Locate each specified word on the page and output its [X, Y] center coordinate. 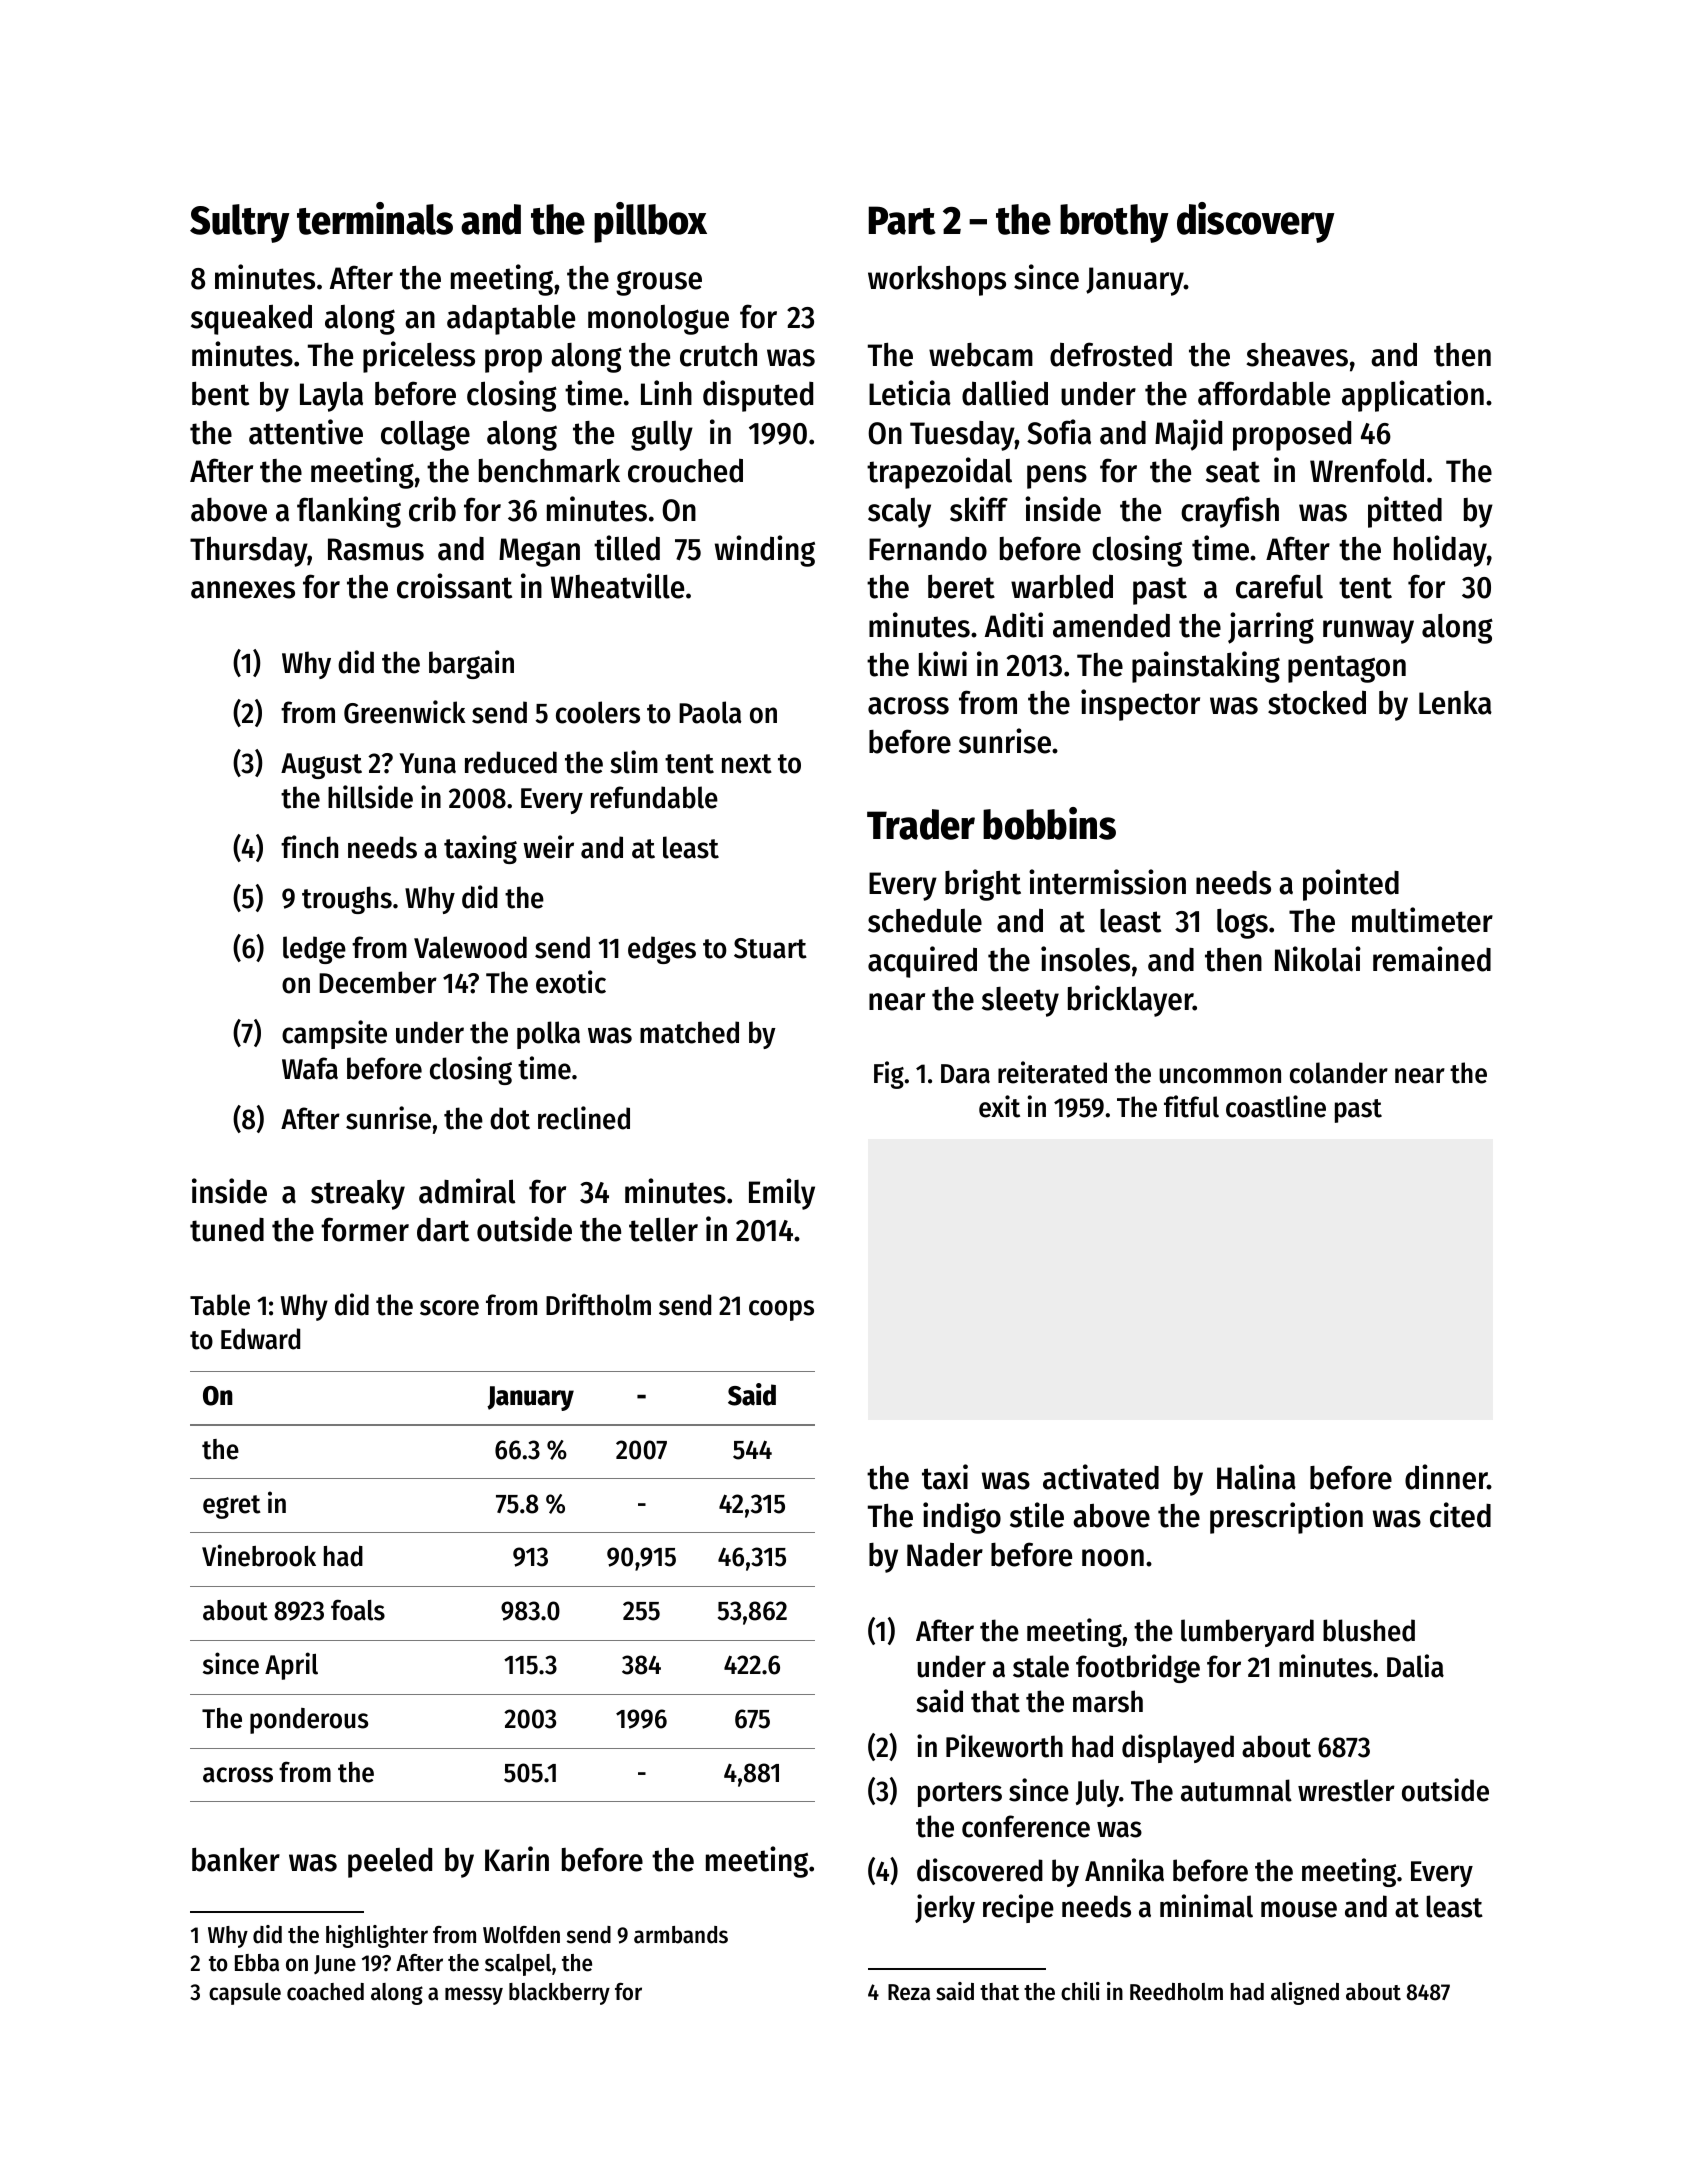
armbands [681, 1935]
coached [325, 1992]
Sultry [240, 223]
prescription [1286, 1518]
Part [902, 220]
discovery [1256, 222]
